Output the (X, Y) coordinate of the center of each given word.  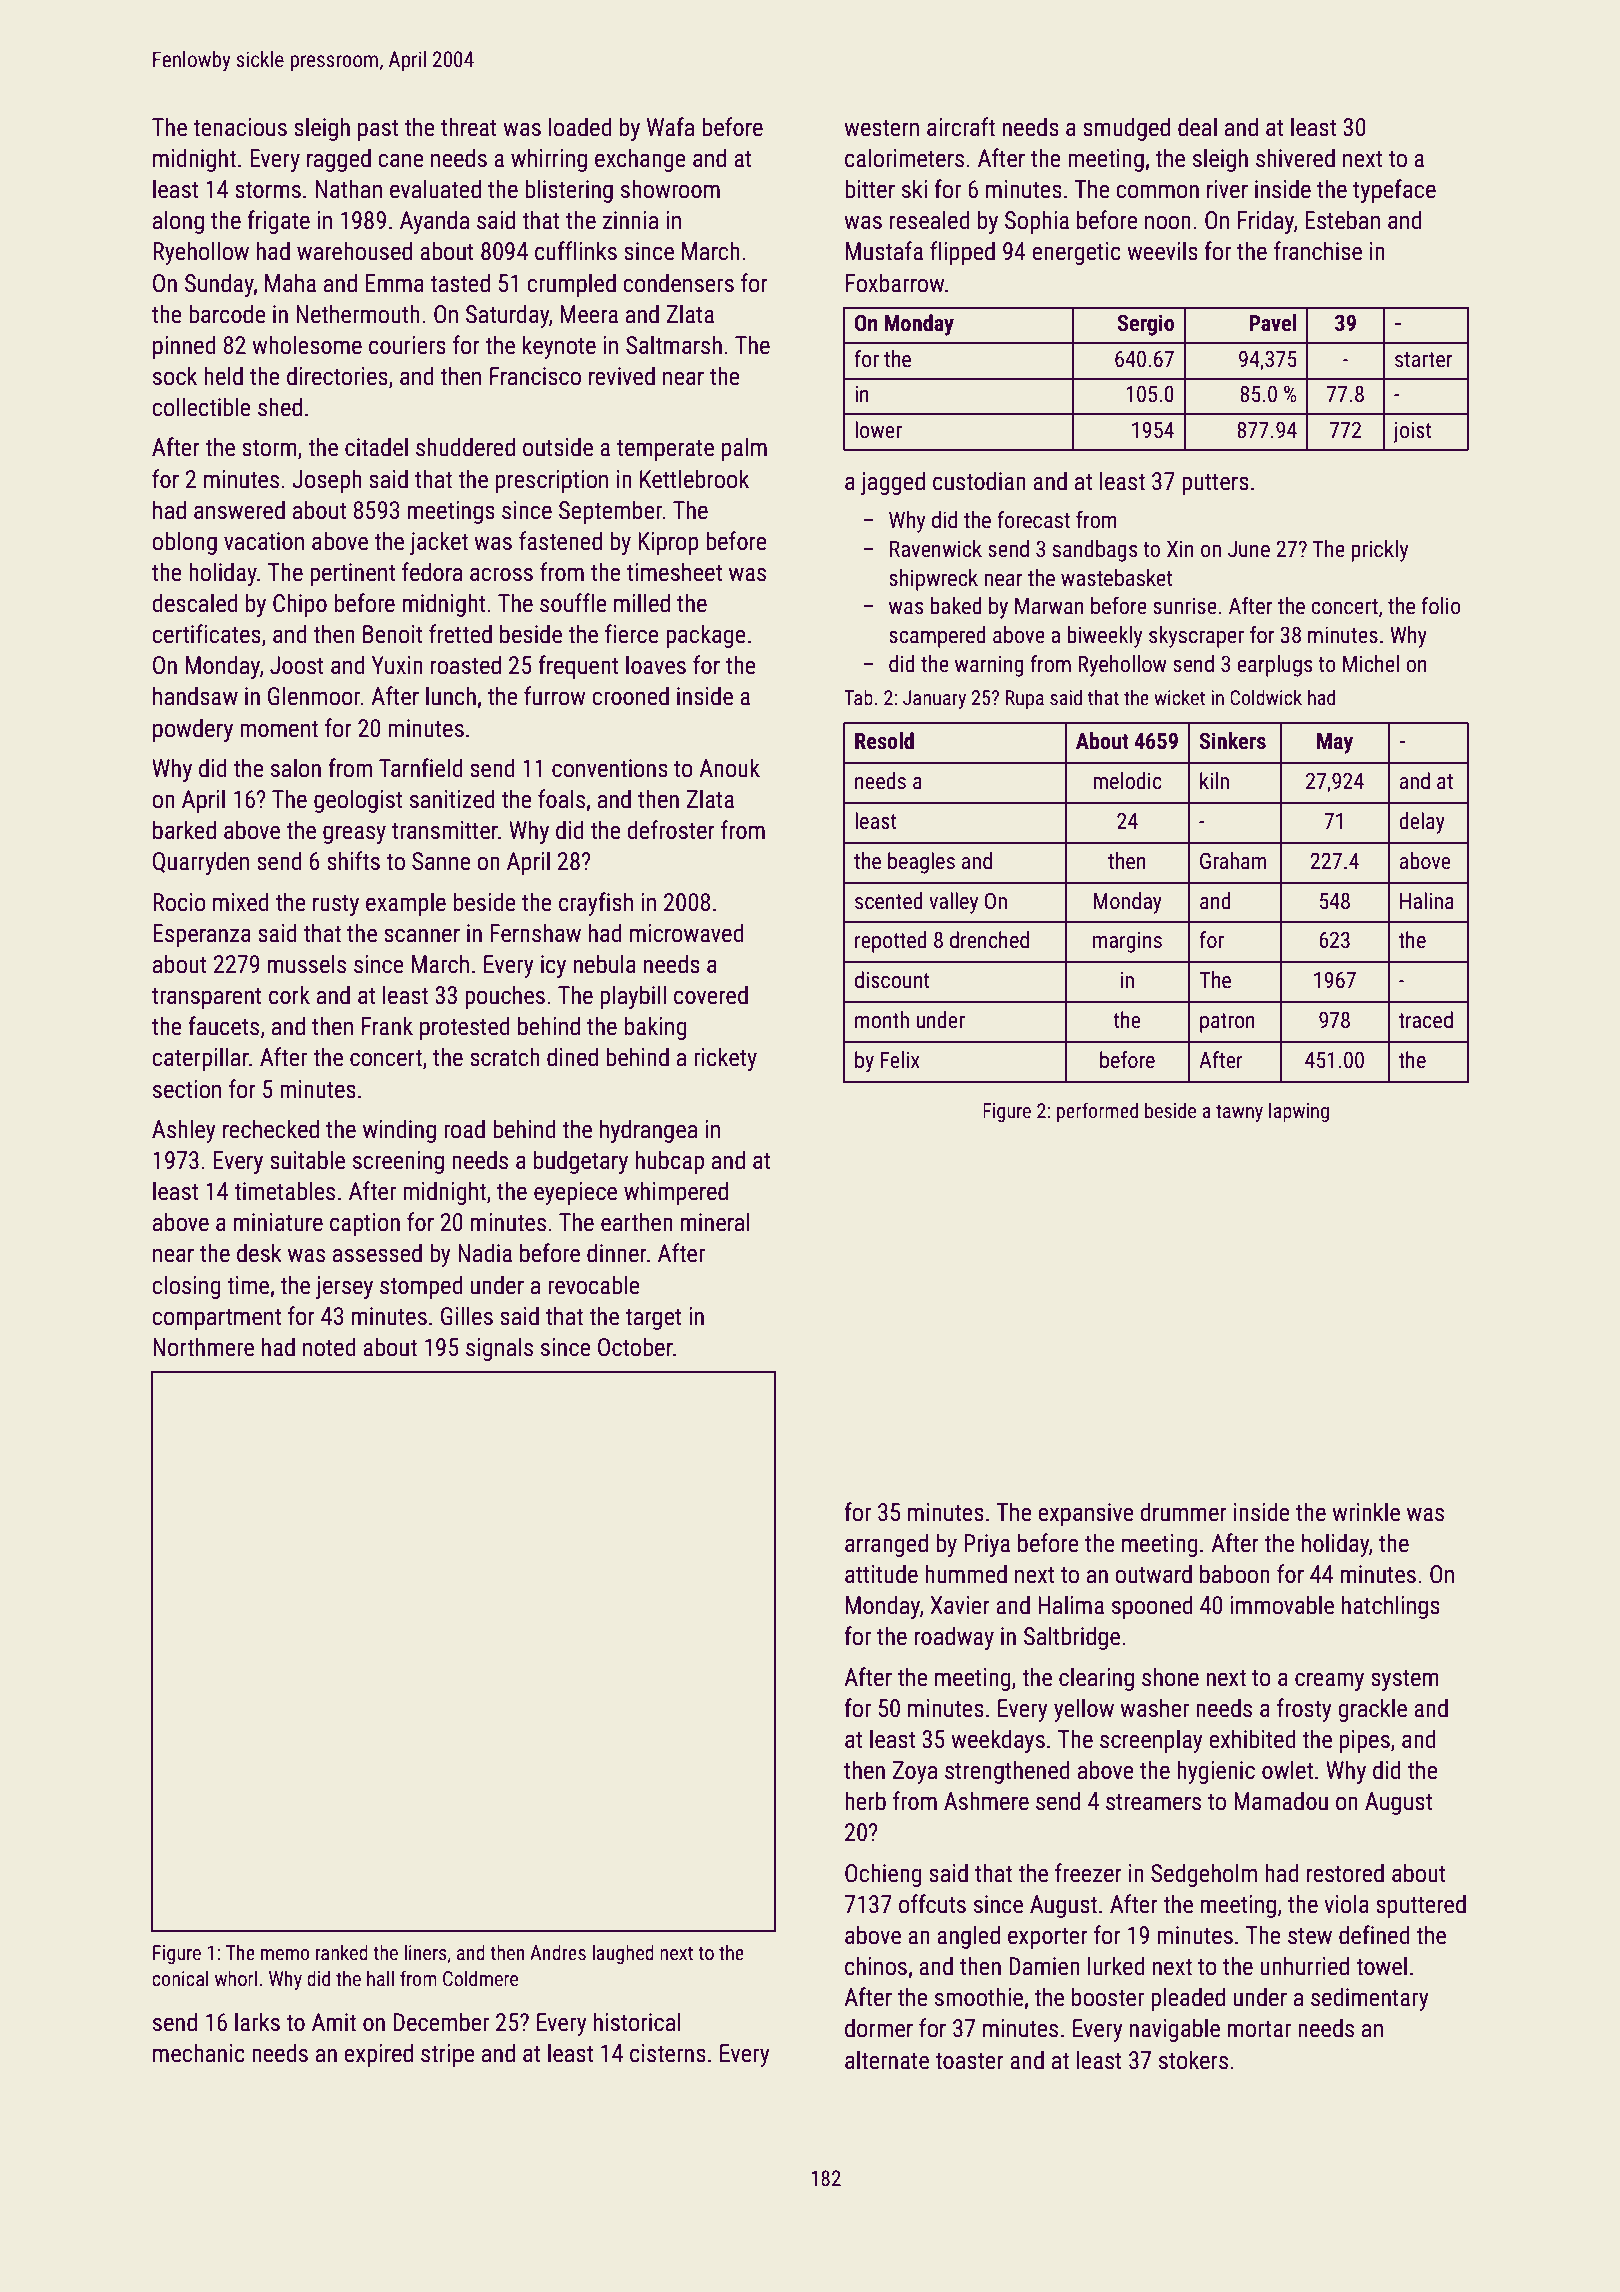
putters (1215, 484)
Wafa (670, 127)
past (378, 130)
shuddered (465, 447)
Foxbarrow (895, 283)
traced (1426, 1020)
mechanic (199, 2053)
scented (889, 901)
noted (329, 1347)
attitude (881, 1574)
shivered (1295, 158)
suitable (307, 1160)
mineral (715, 1222)
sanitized (452, 799)
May (1335, 743)
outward (1153, 1574)
